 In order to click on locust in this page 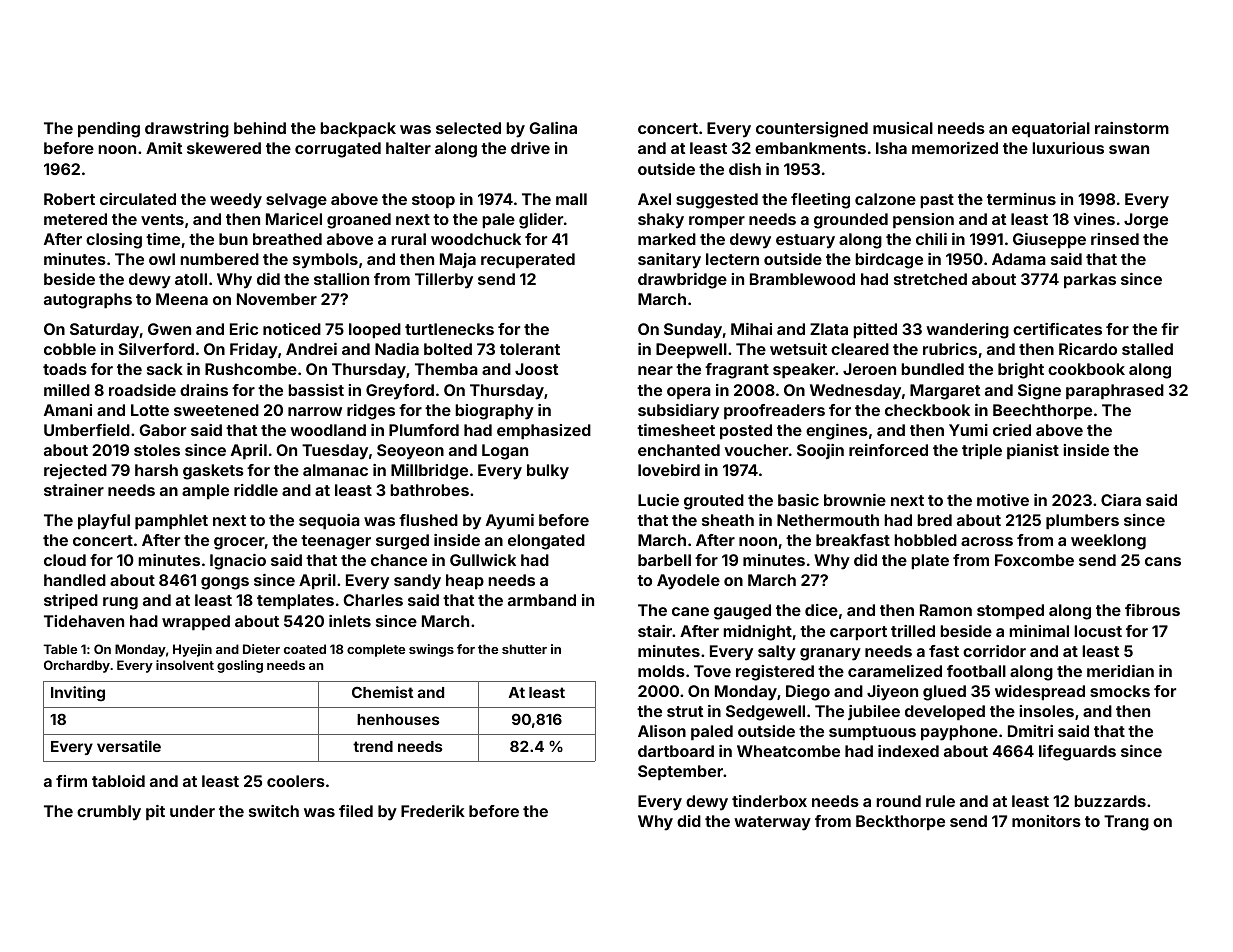, I will do `click(1098, 631)`.
